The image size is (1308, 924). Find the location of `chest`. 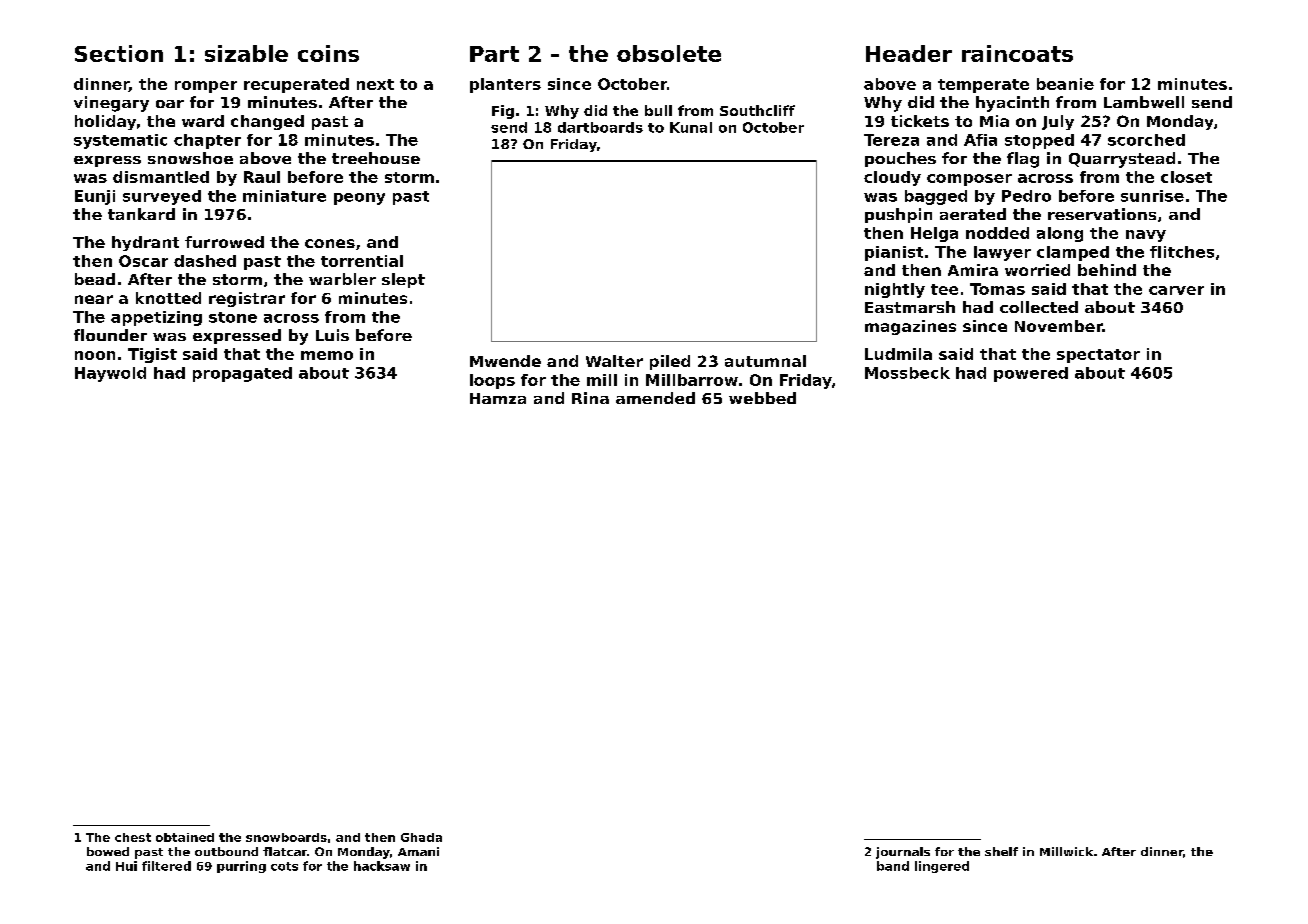

chest is located at coordinates (133, 837).
